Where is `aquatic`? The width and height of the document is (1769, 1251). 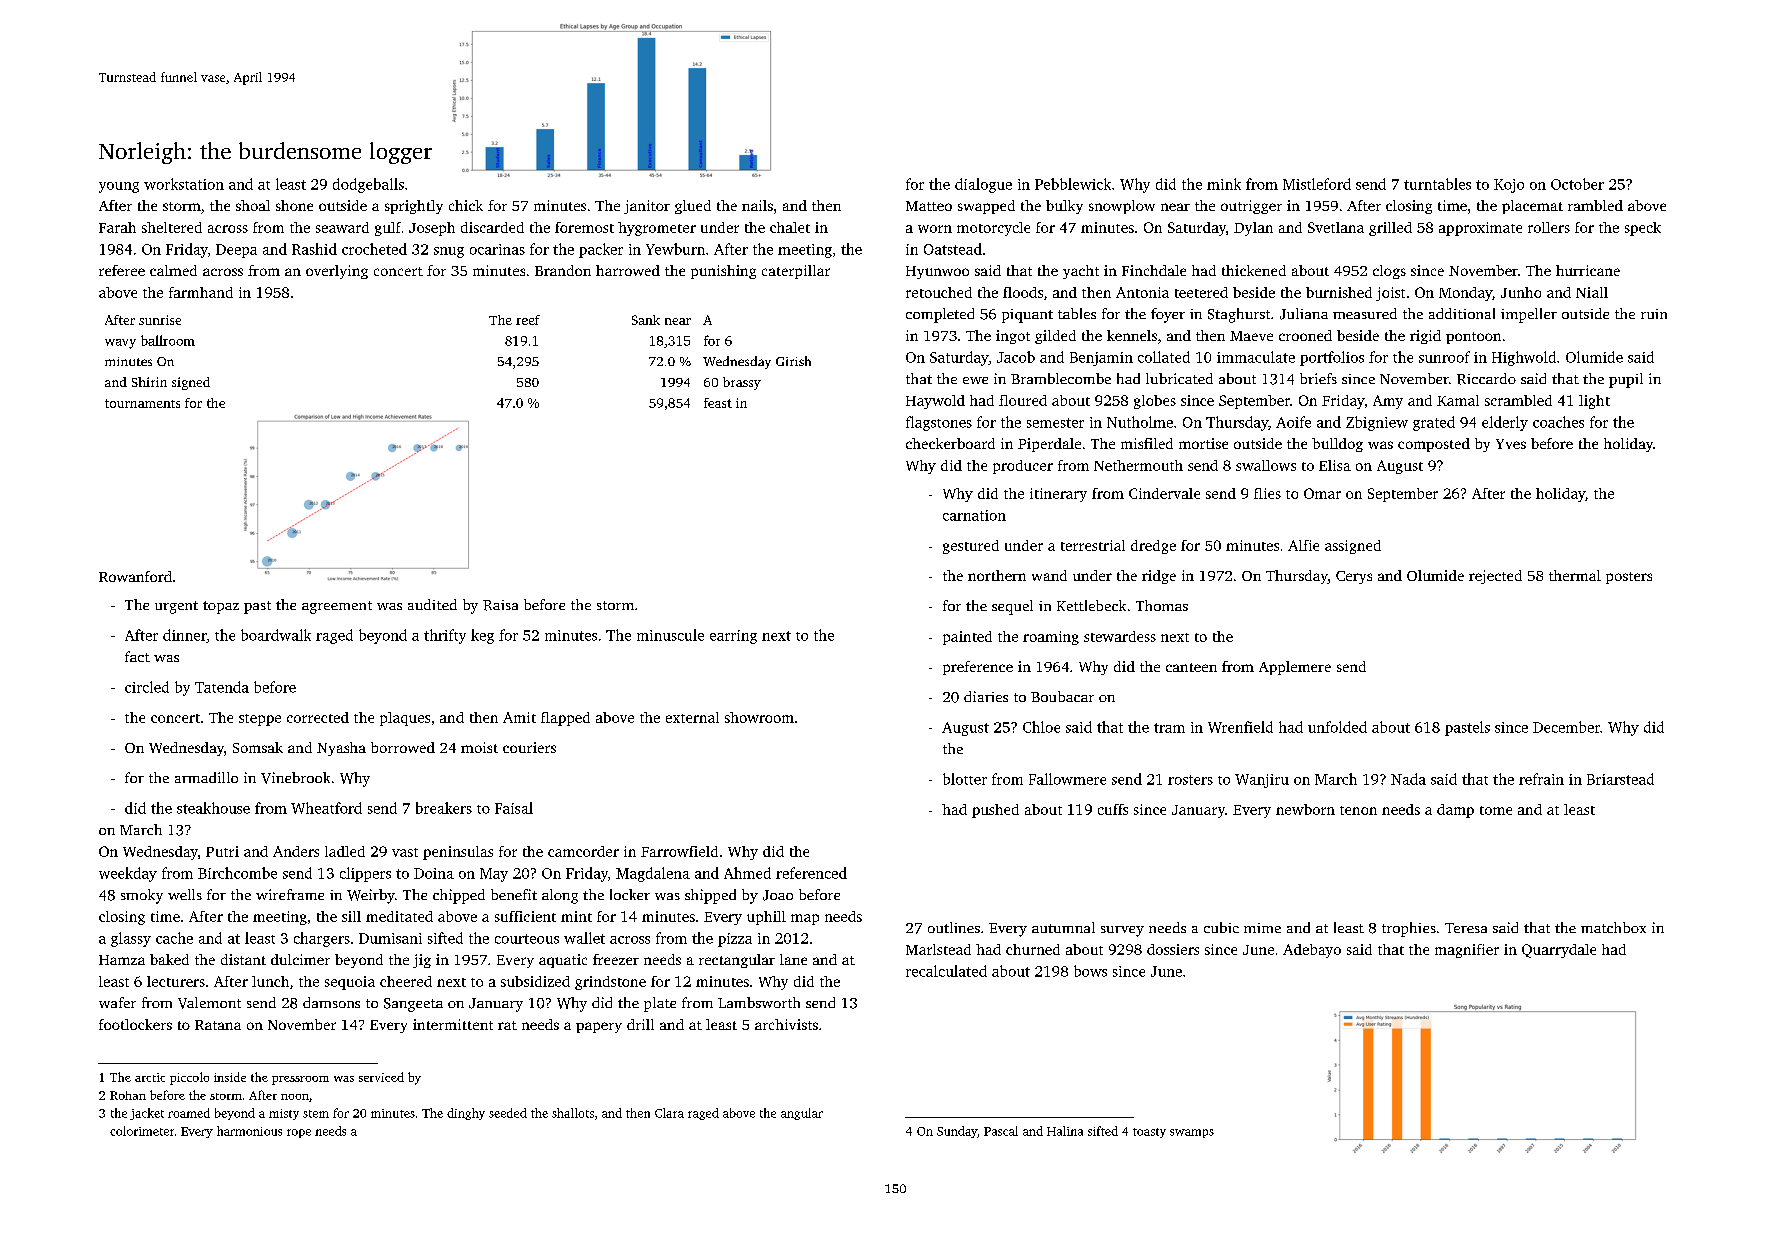 aquatic is located at coordinates (563, 961).
